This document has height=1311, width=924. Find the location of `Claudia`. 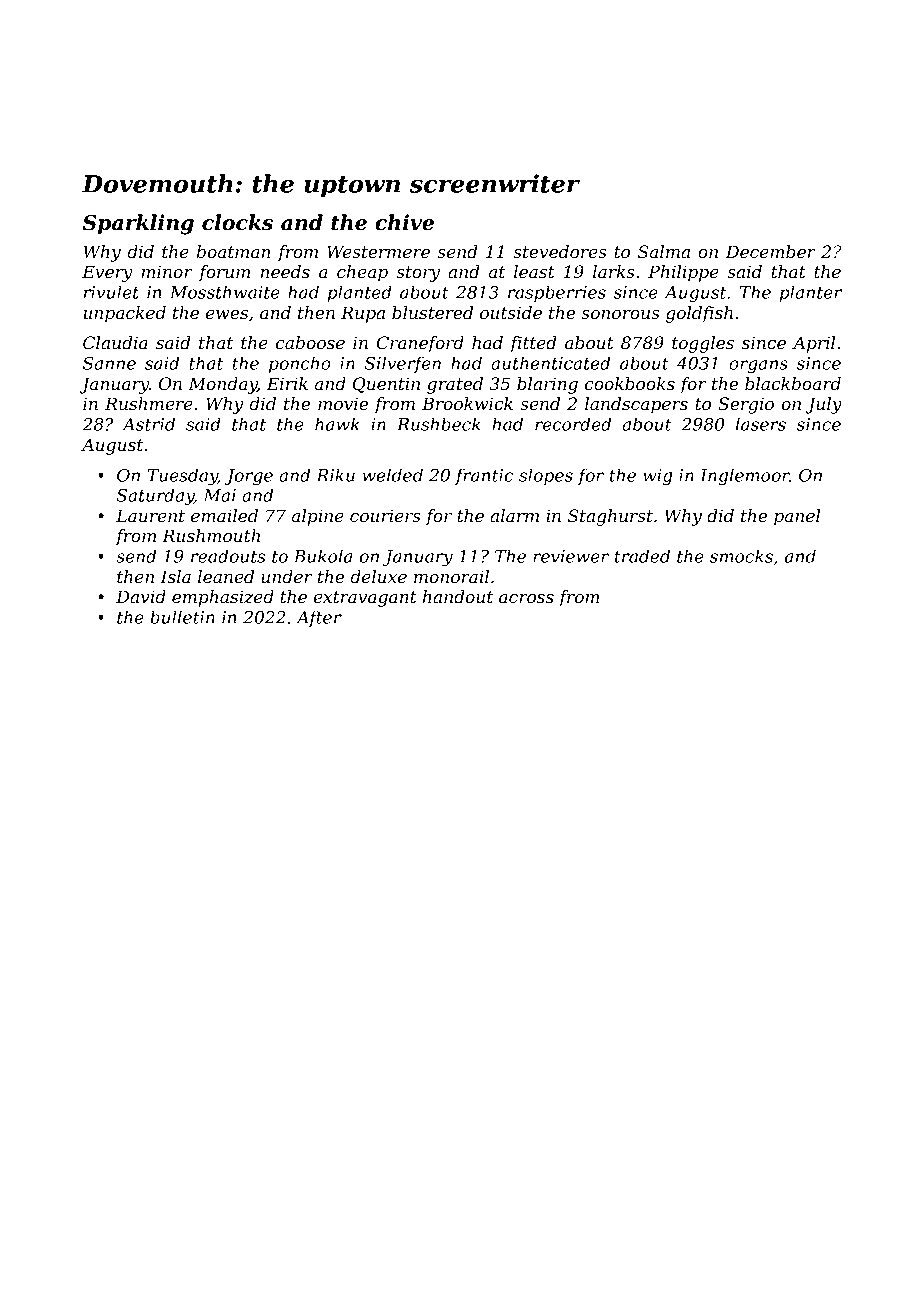

Claudia is located at coordinates (115, 342).
